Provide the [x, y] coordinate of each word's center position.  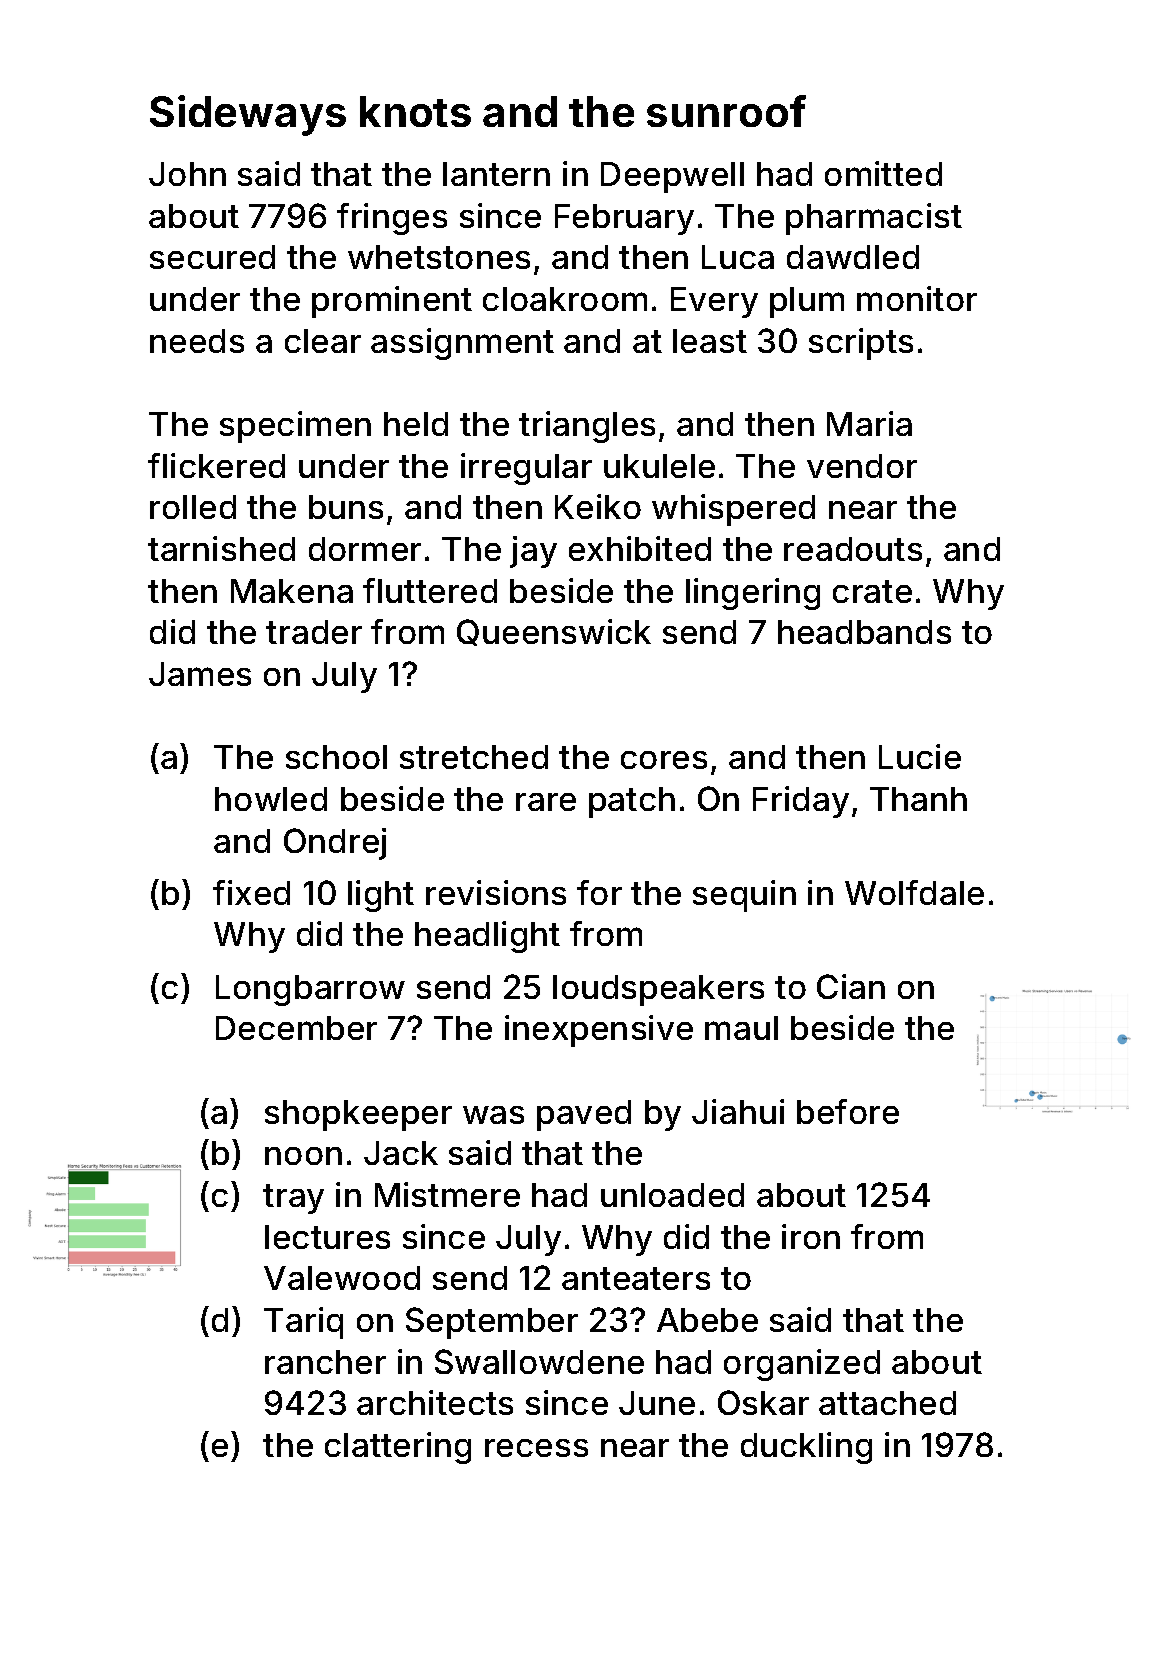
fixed [251, 892]
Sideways [248, 115]
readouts [853, 549]
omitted [883, 173]
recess [536, 1448]
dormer [365, 549]
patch [632, 802]
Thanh [918, 799]
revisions [496, 892]
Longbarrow [310, 990]
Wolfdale [914, 892]
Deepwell [672, 177]
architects [435, 1402]
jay [533, 552]
